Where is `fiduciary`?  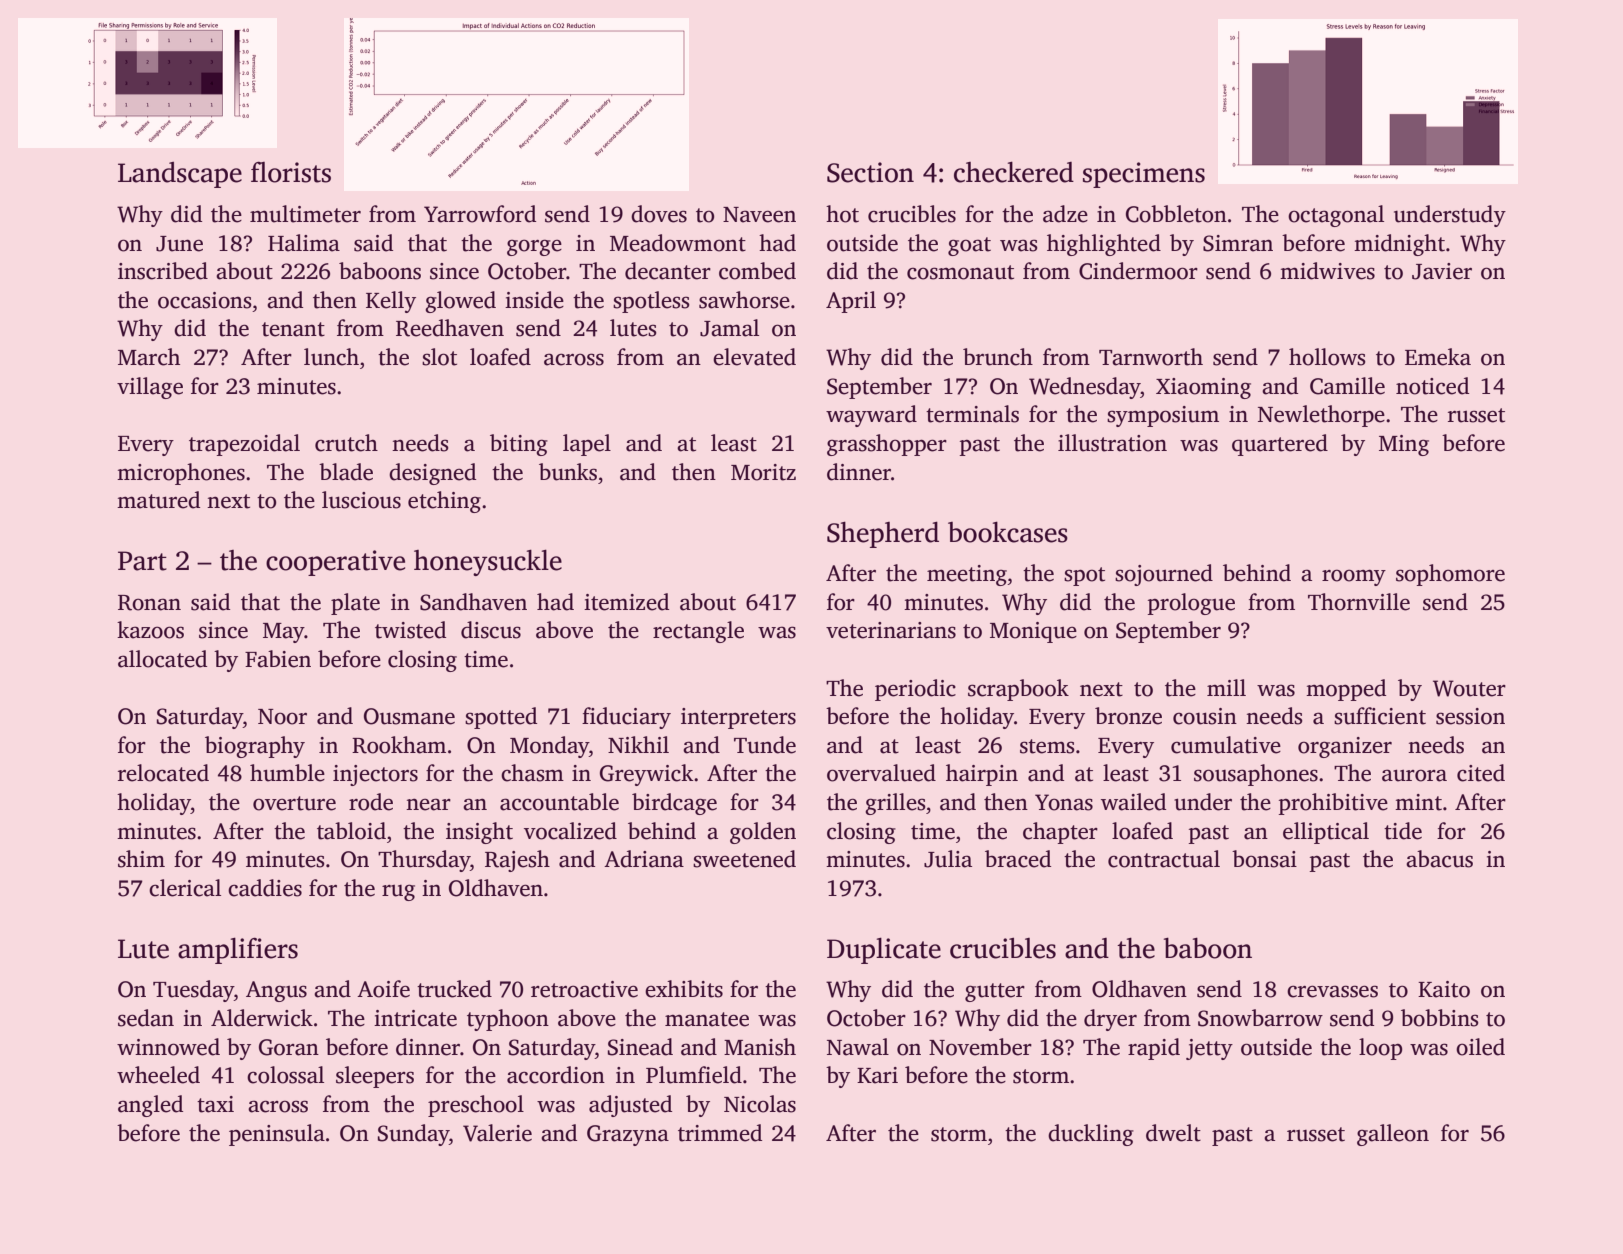
fiduciary is located at coordinates (626, 718).
